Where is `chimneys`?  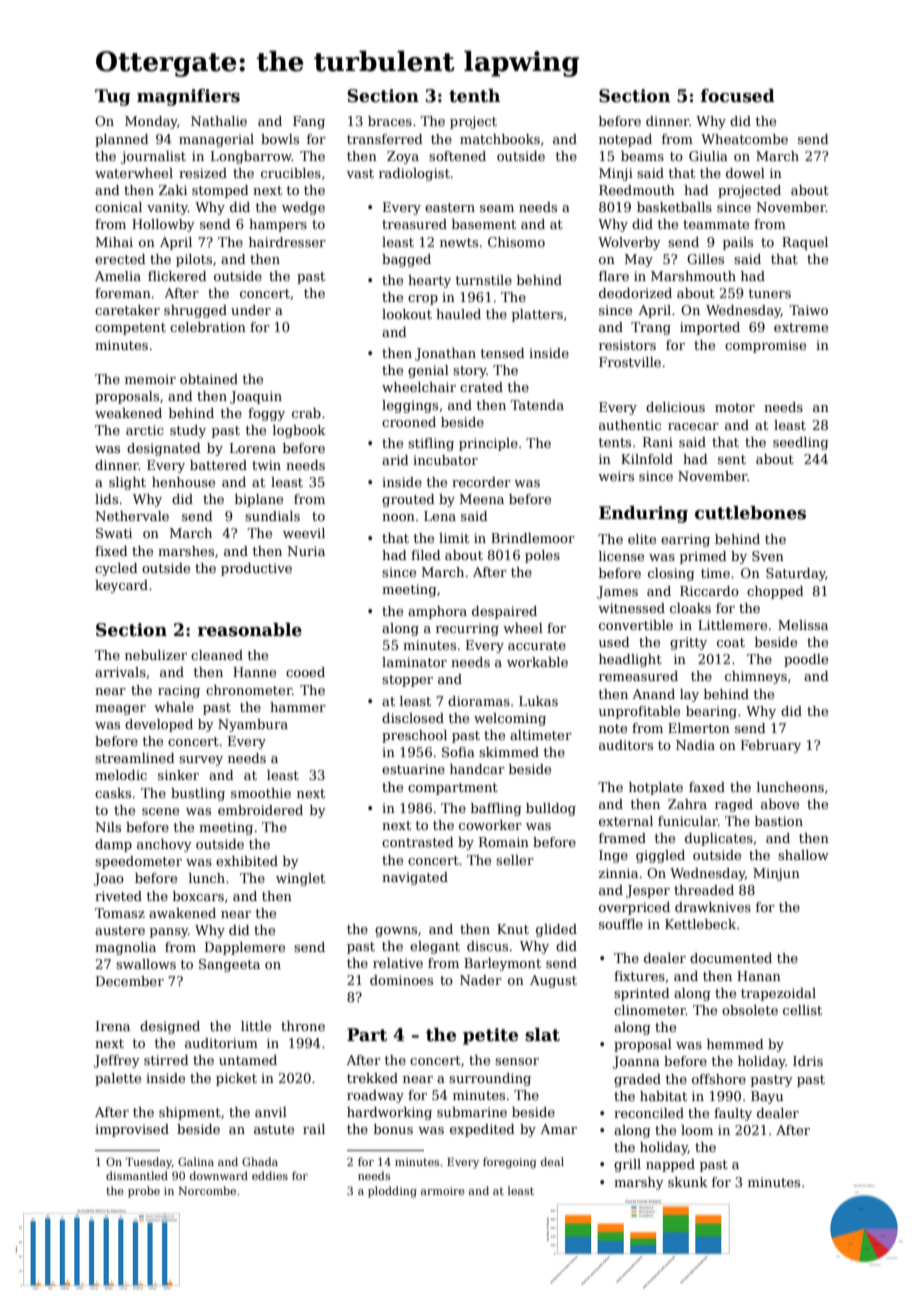 chimneys is located at coordinates (756, 677).
